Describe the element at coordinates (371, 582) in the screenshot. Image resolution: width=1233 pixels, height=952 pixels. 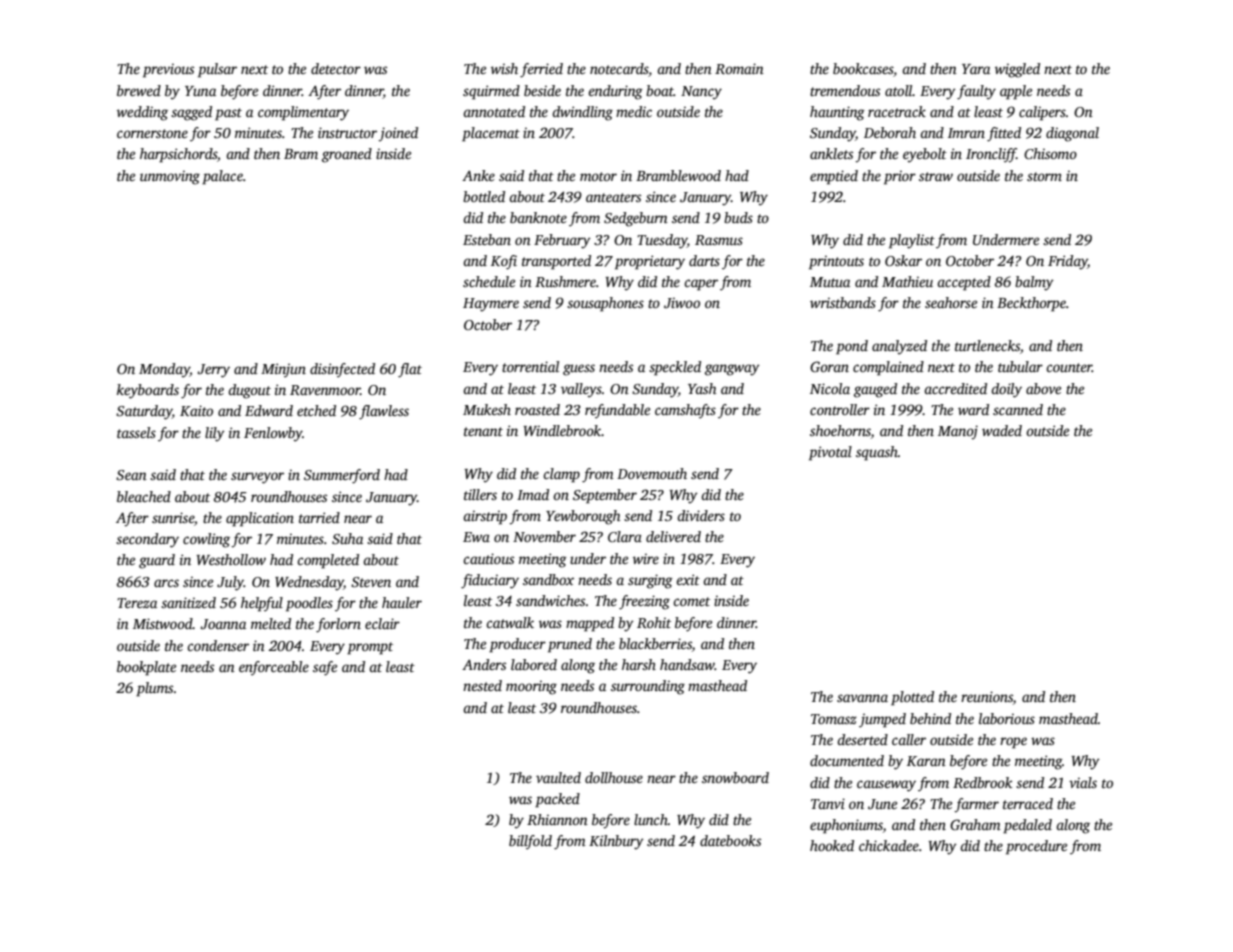
I see `Steven` at that location.
